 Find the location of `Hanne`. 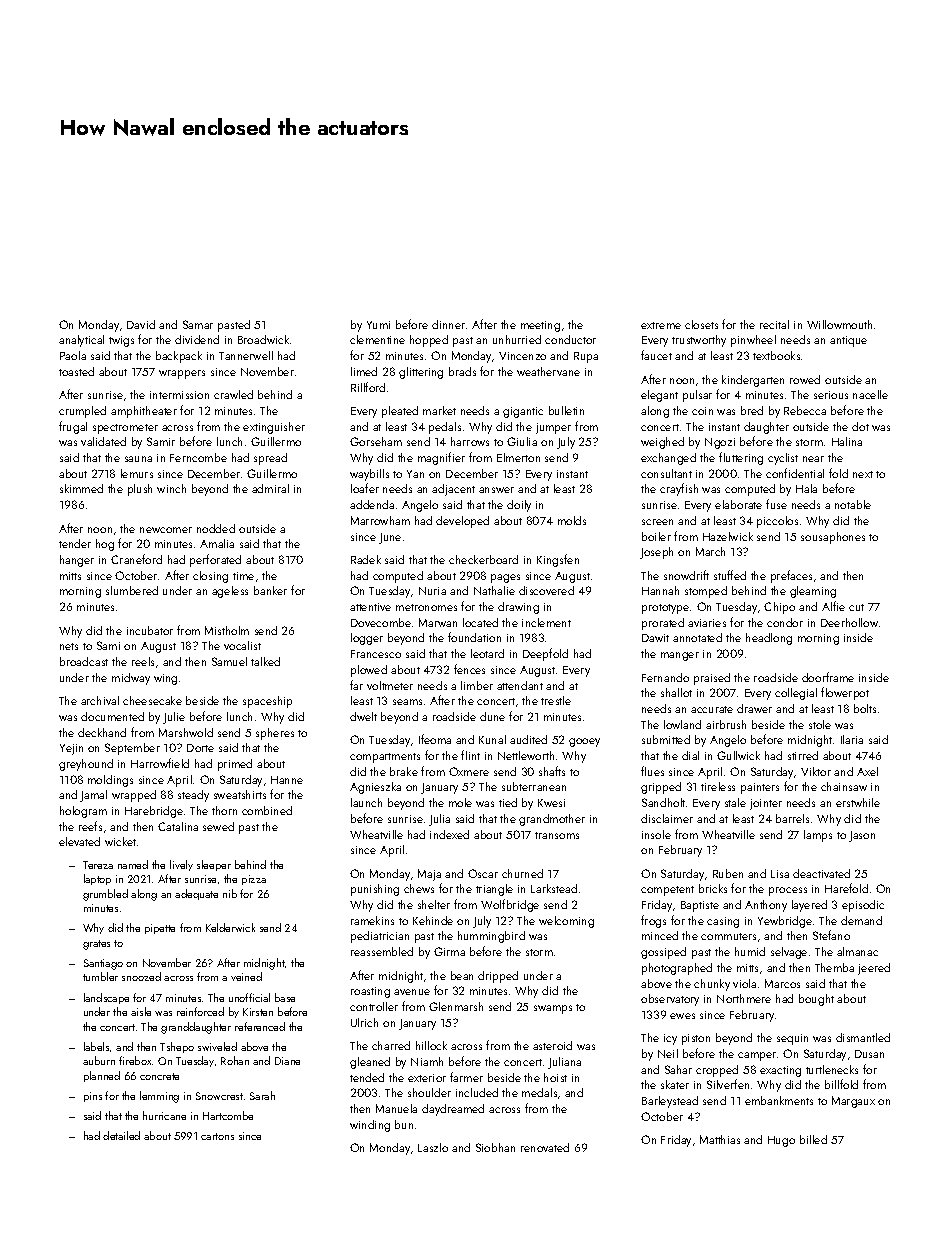

Hanne is located at coordinates (287, 780).
